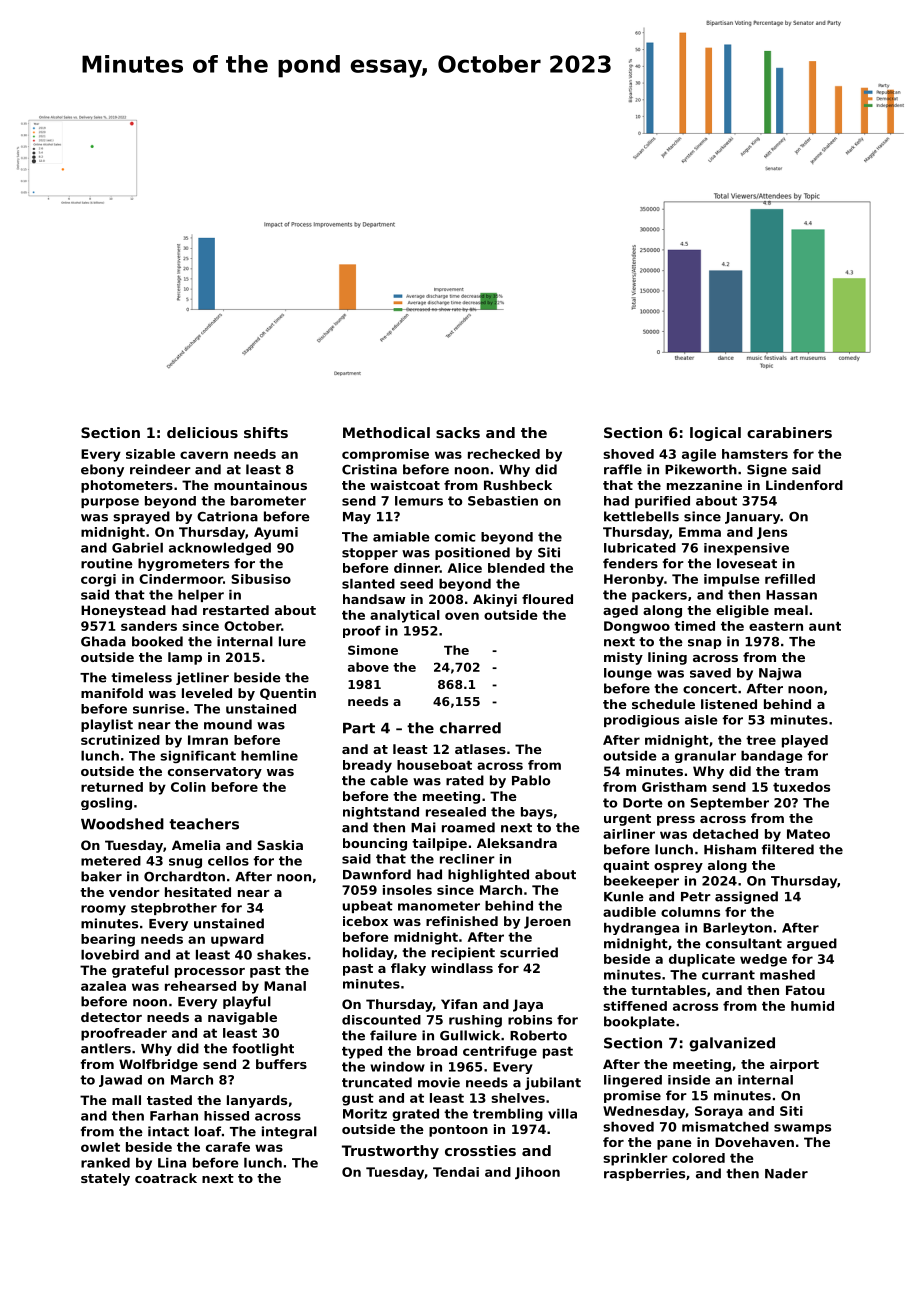 The image size is (924, 1308). I want to click on waistcoat, so click(405, 485).
